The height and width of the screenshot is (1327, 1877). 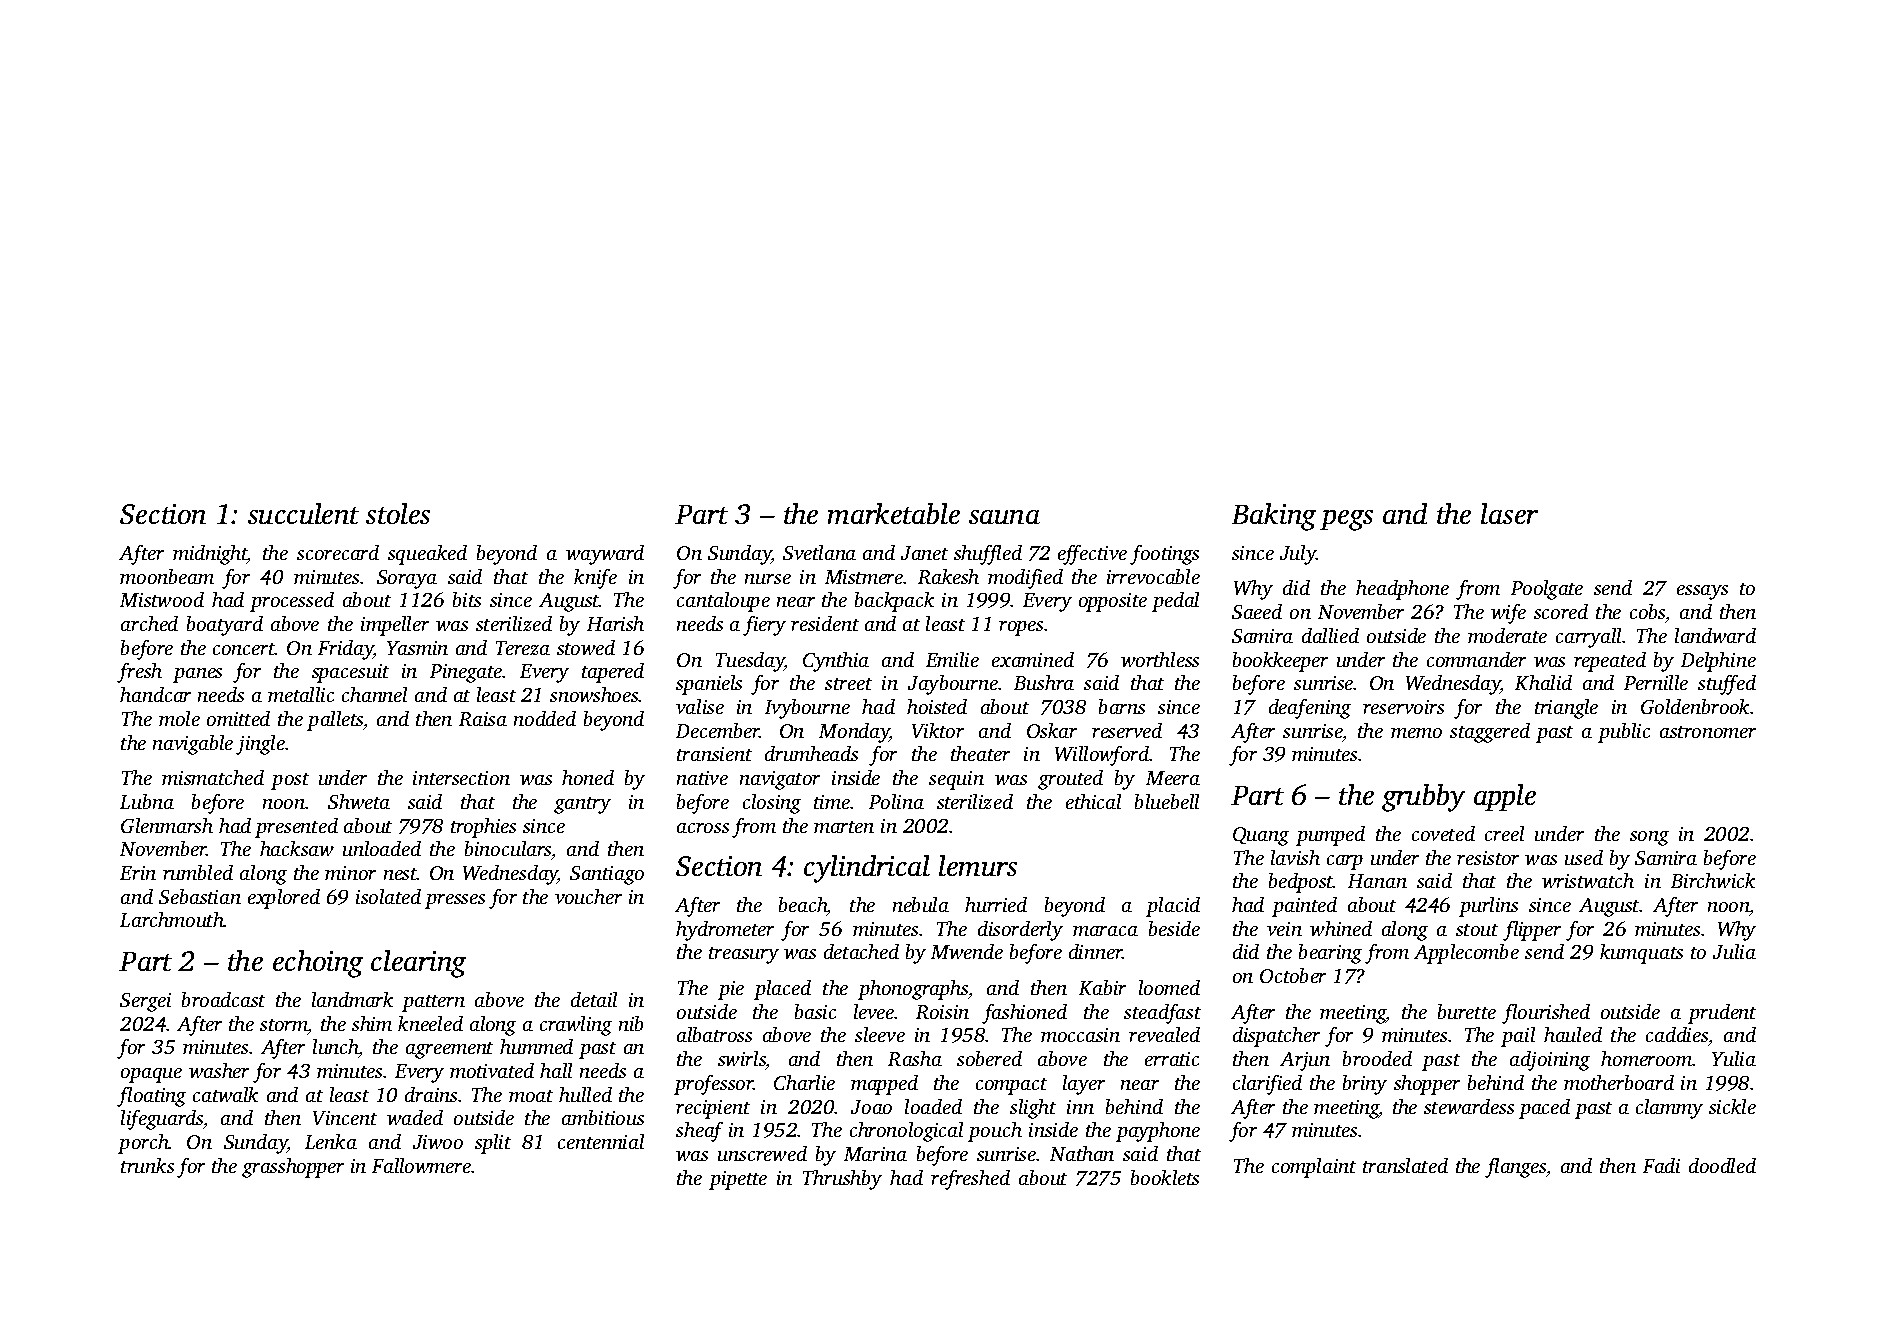 What do you see at coordinates (1423, 798) in the screenshot?
I see `grubby` at bounding box center [1423, 798].
